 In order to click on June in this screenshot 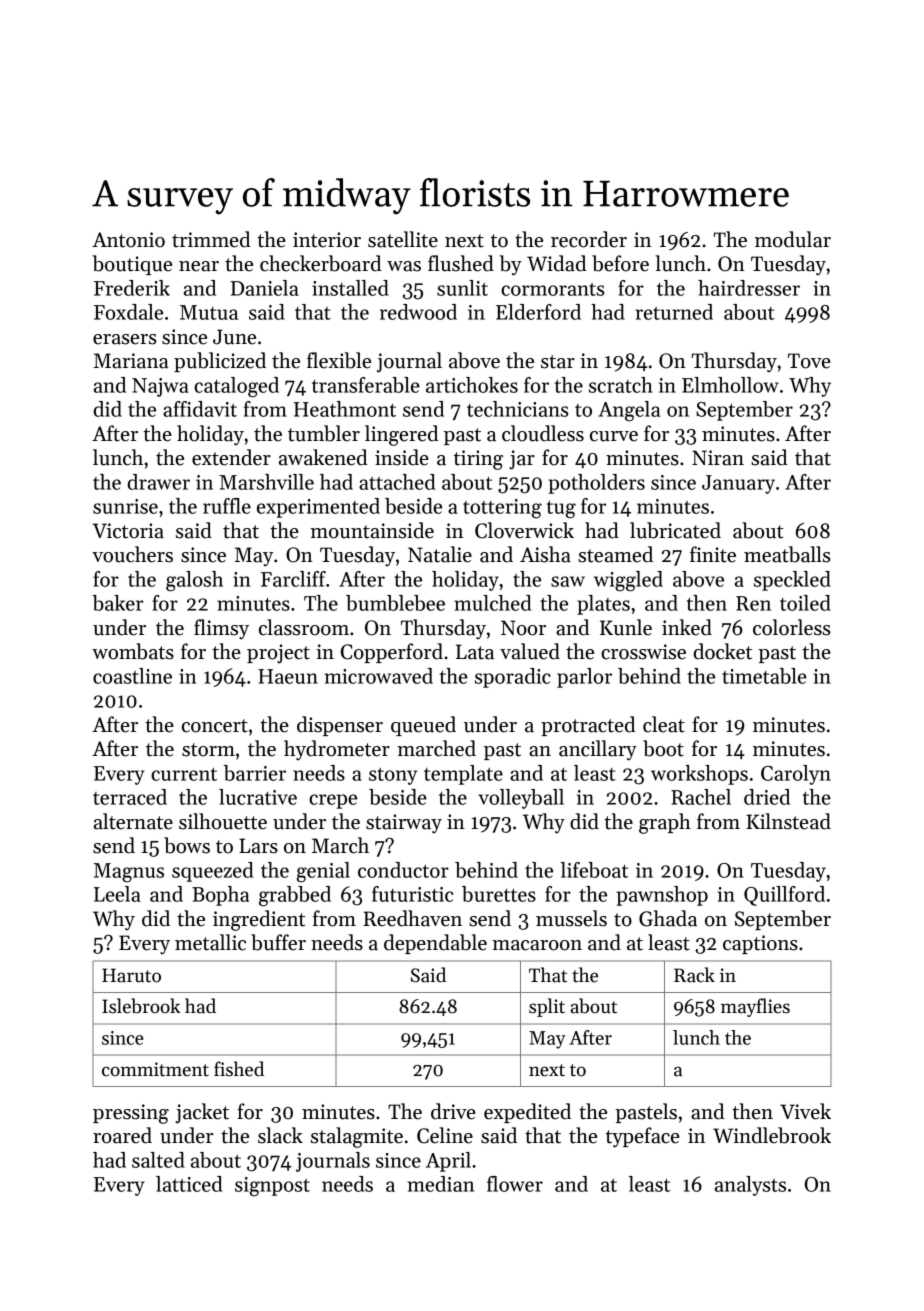, I will do `click(234, 337)`.
